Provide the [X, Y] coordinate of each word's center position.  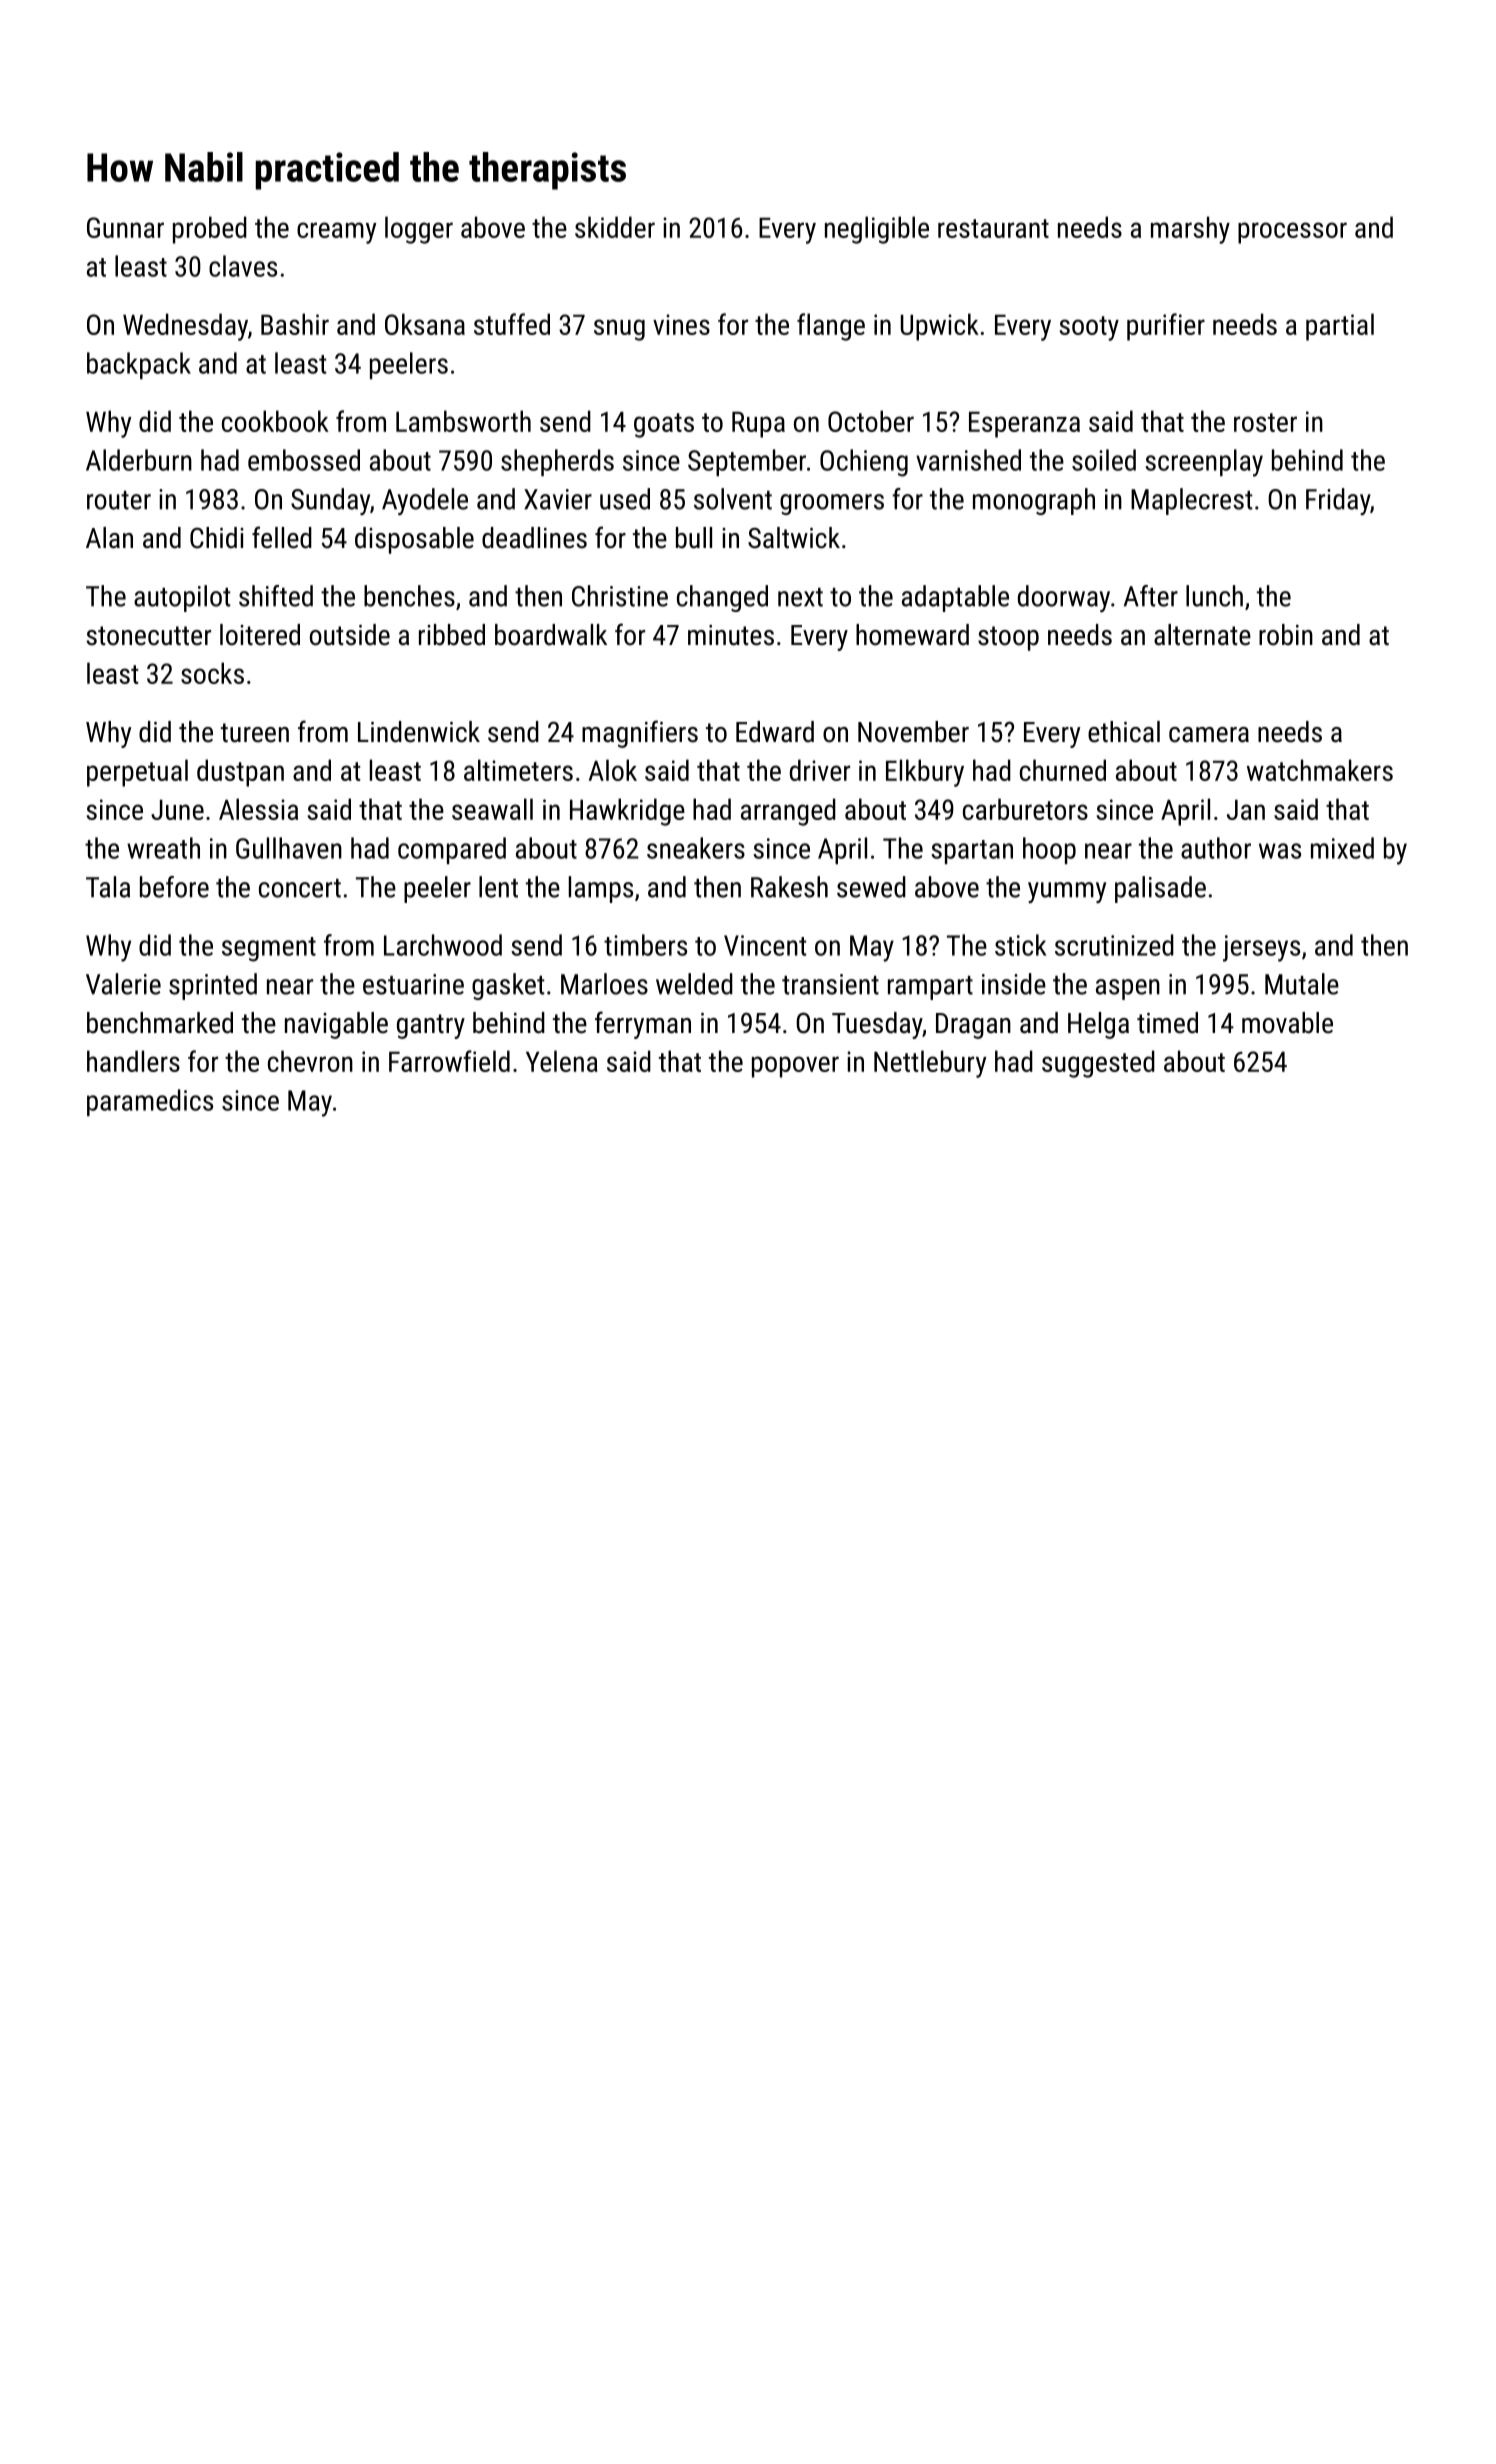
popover [795, 1067]
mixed [1342, 848]
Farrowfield [449, 1061]
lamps [601, 889]
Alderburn [139, 460]
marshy [1190, 230]
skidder [615, 227]
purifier [1166, 327]
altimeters [518, 770]
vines [681, 324]
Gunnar [125, 227]
